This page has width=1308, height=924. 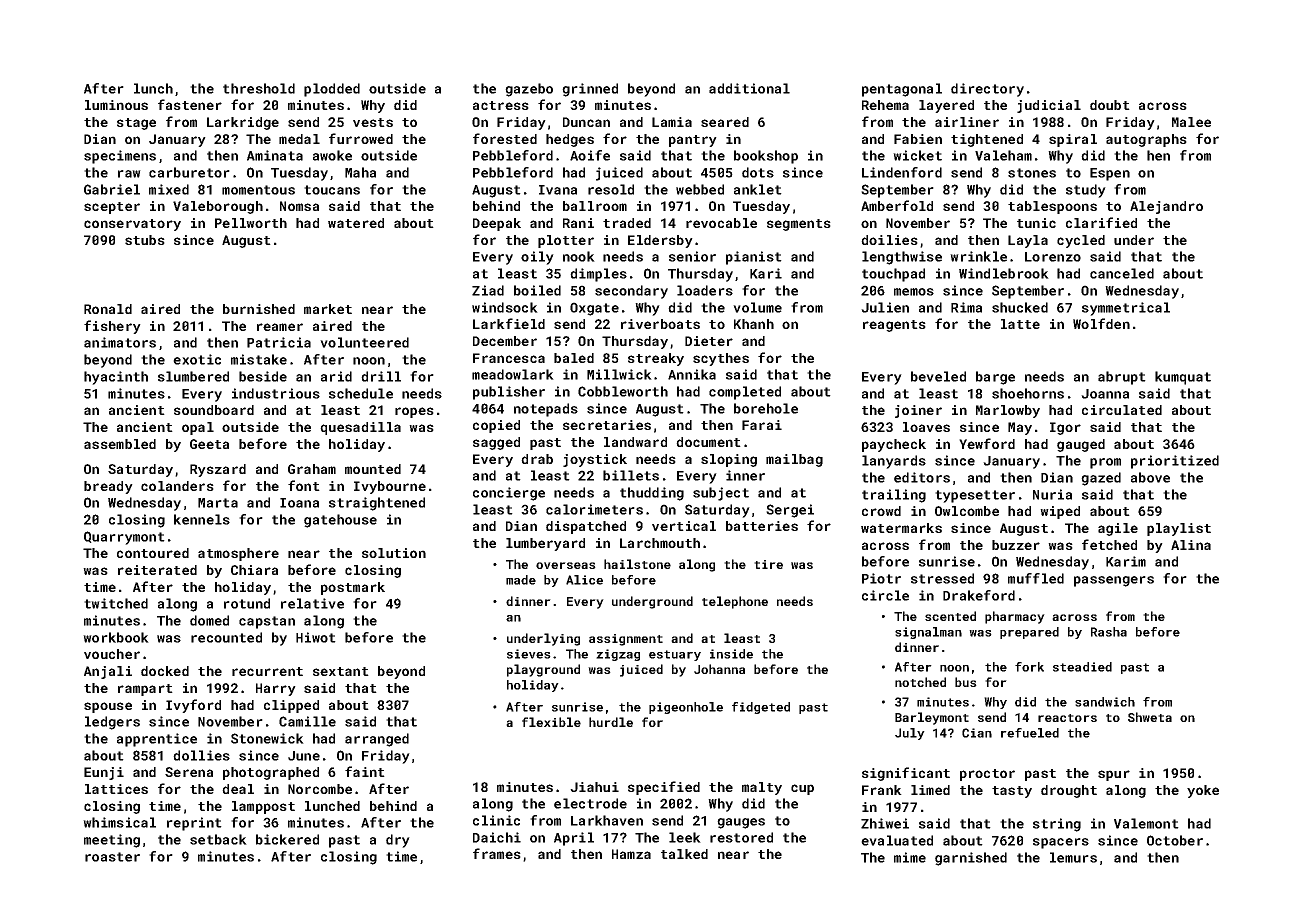 I want to click on significant, so click(x=906, y=774).
